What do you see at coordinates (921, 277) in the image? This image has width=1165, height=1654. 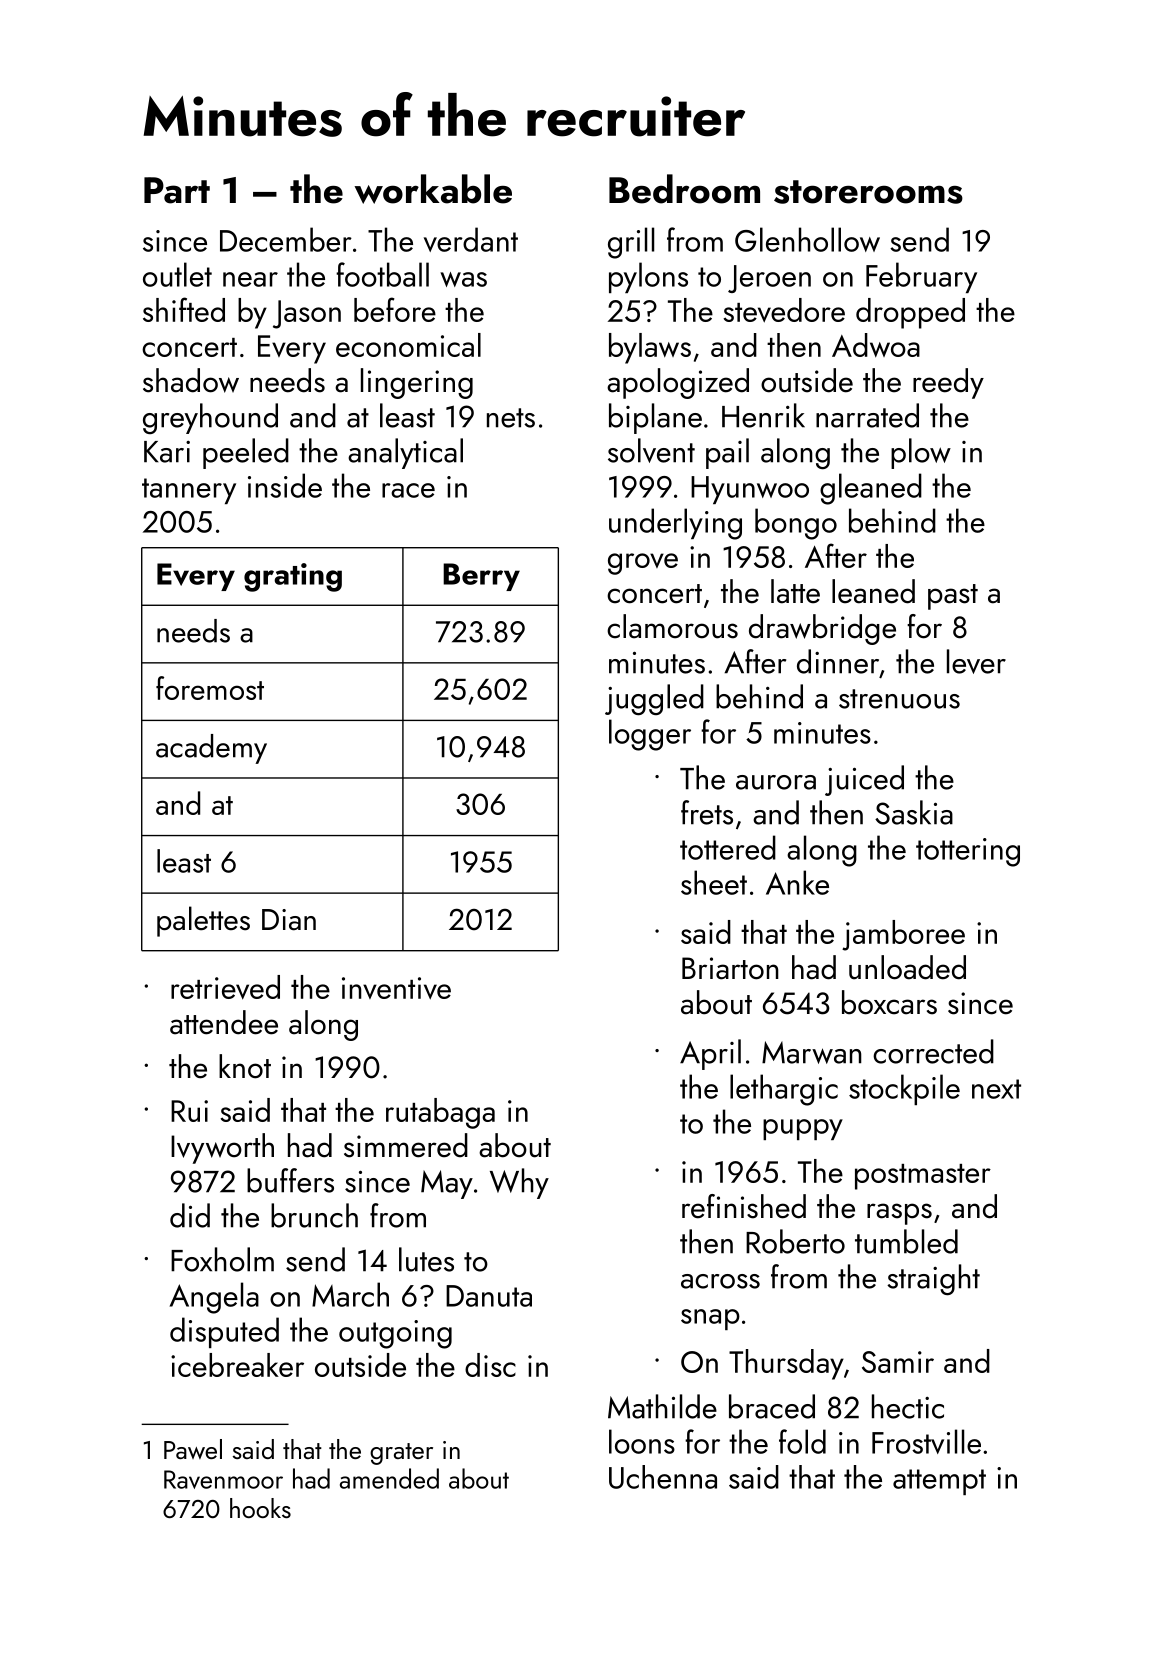 I see `February` at bounding box center [921, 277].
